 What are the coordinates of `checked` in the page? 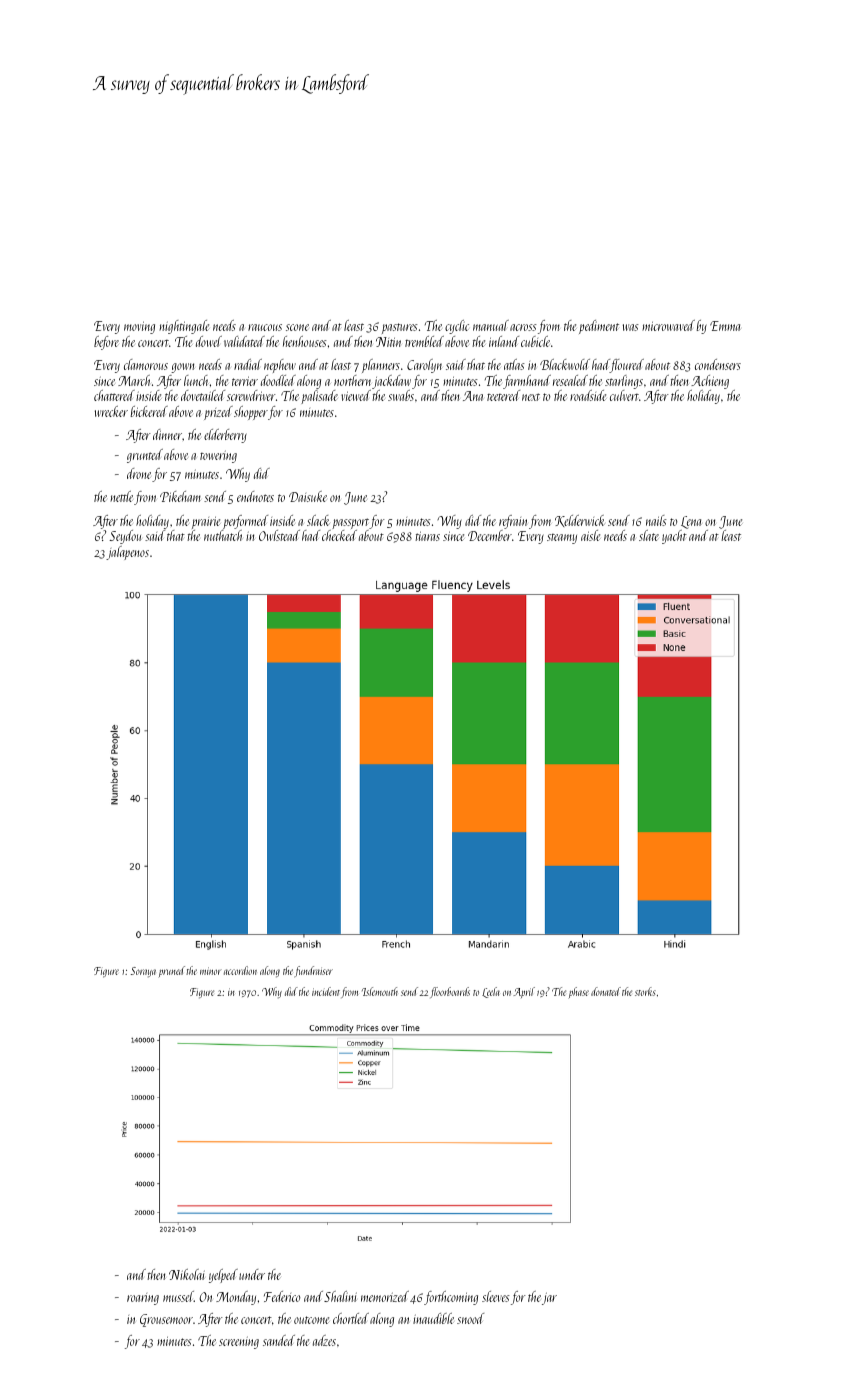 It's located at (339, 535).
